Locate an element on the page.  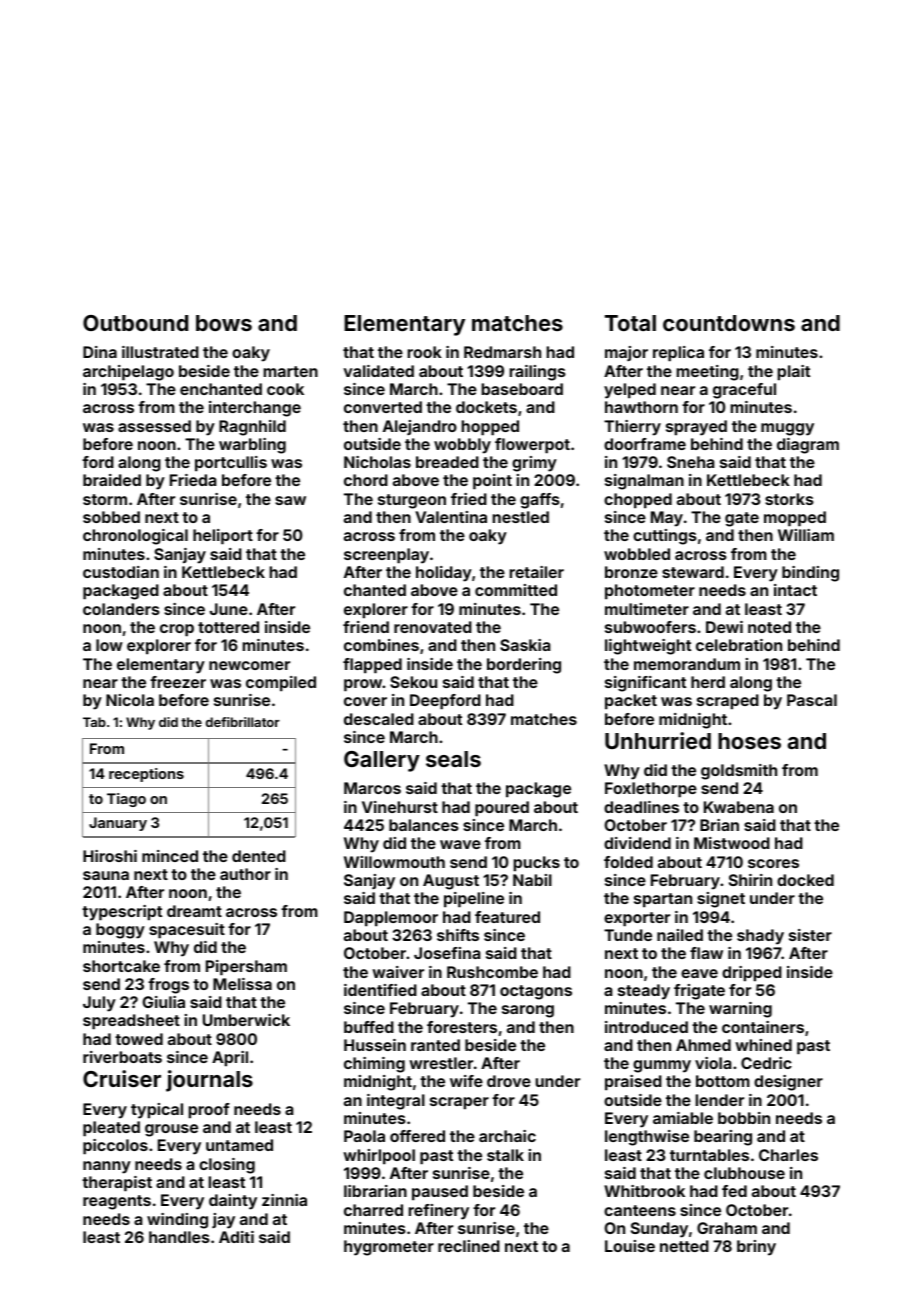
briny is located at coordinates (756, 1248).
